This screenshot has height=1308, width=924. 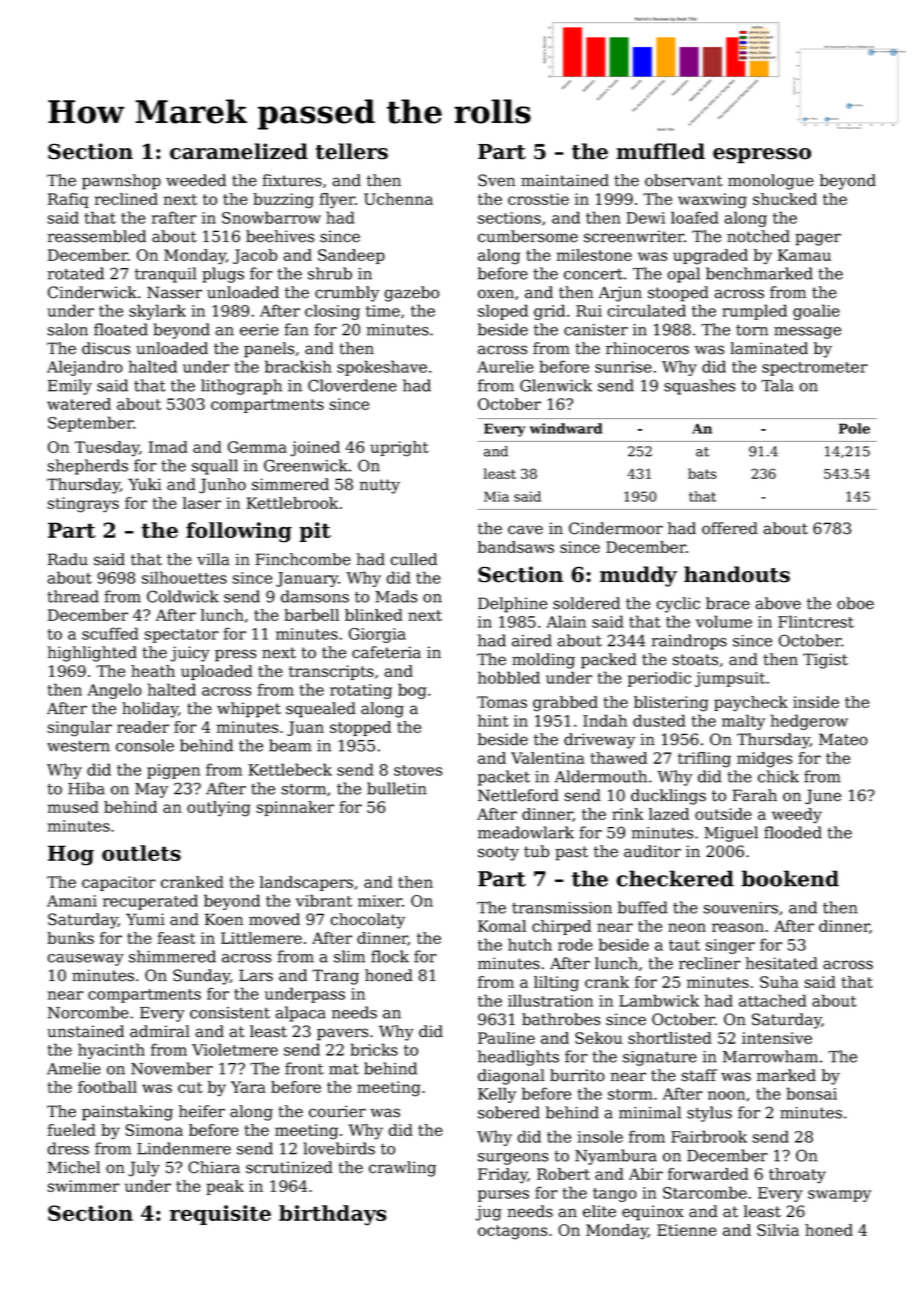 I want to click on equinox, so click(x=653, y=1213).
